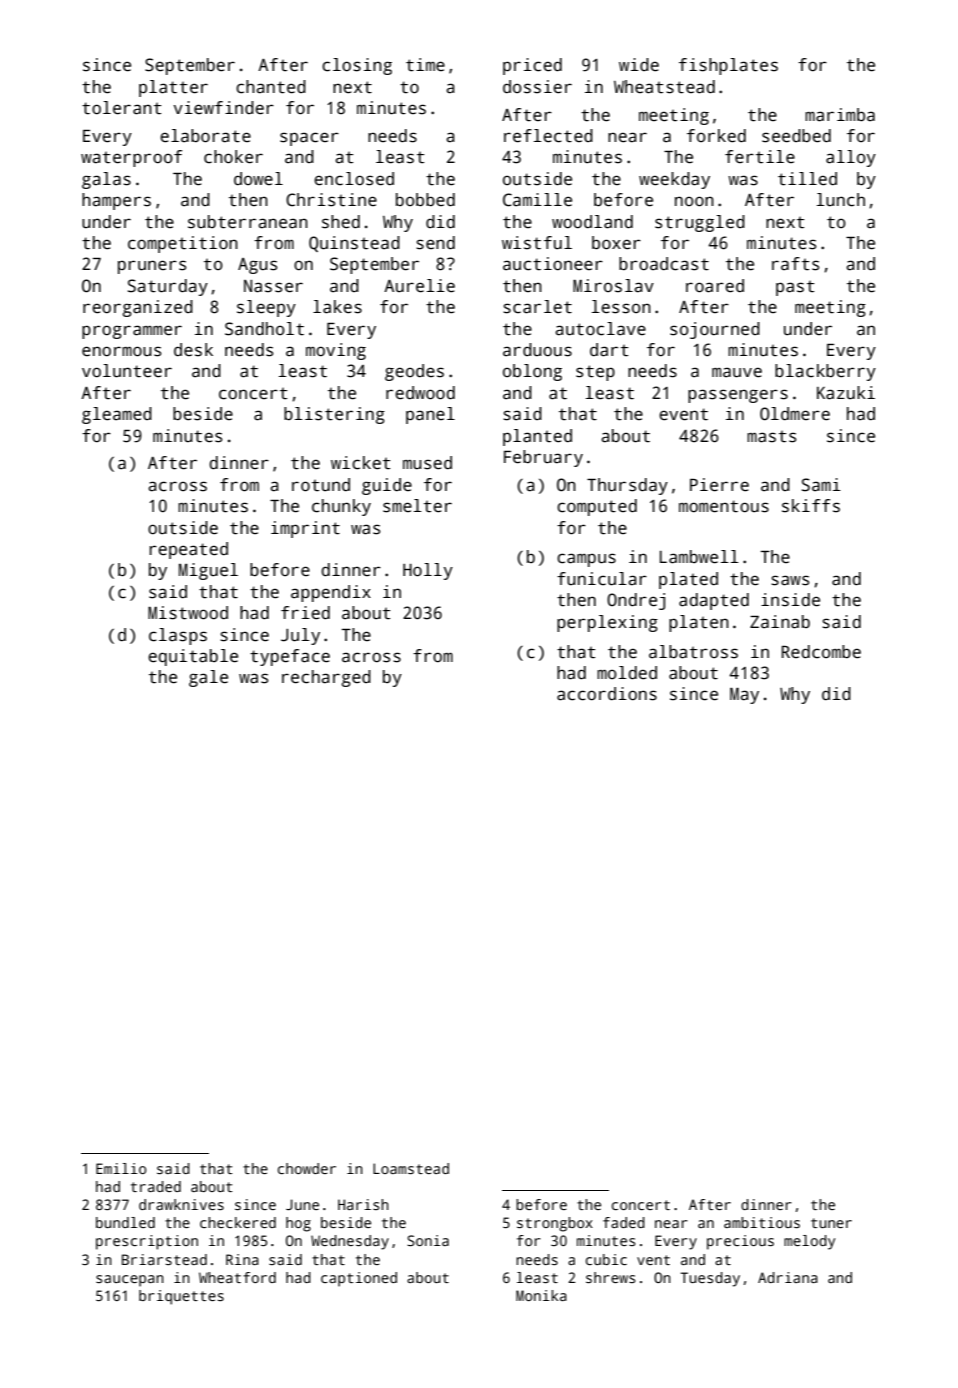 This screenshot has width=958, height=1388. Describe the element at coordinates (428, 1240) in the screenshot. I see `Sonia` at that location.
